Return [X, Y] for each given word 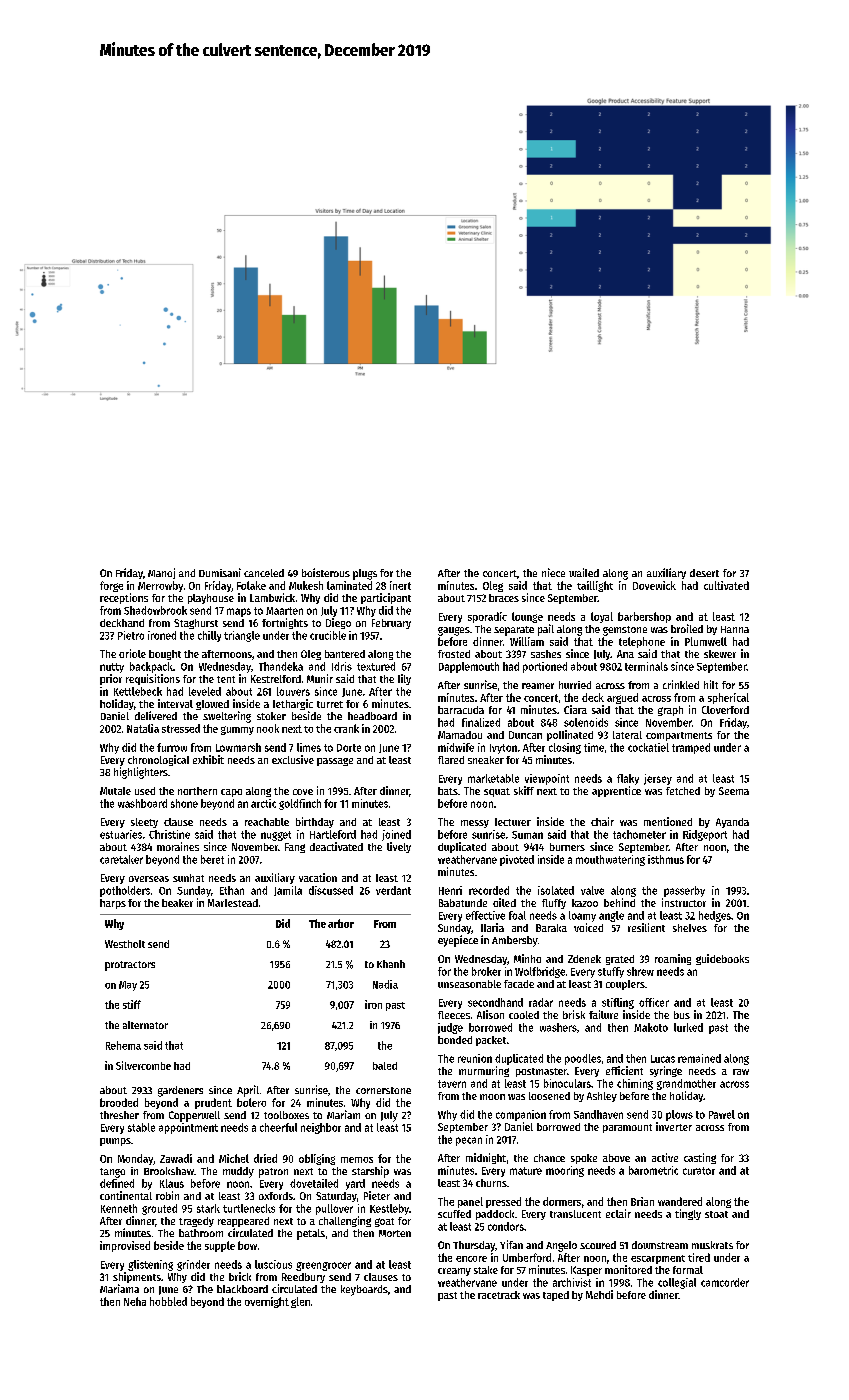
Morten [395, 1233]
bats [448, 791]
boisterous [326, 572]
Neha [135, 1301]
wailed [584, 572]
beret [212, 859]
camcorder [725, 1282]
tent [226, 679]
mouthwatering [610, 860]
